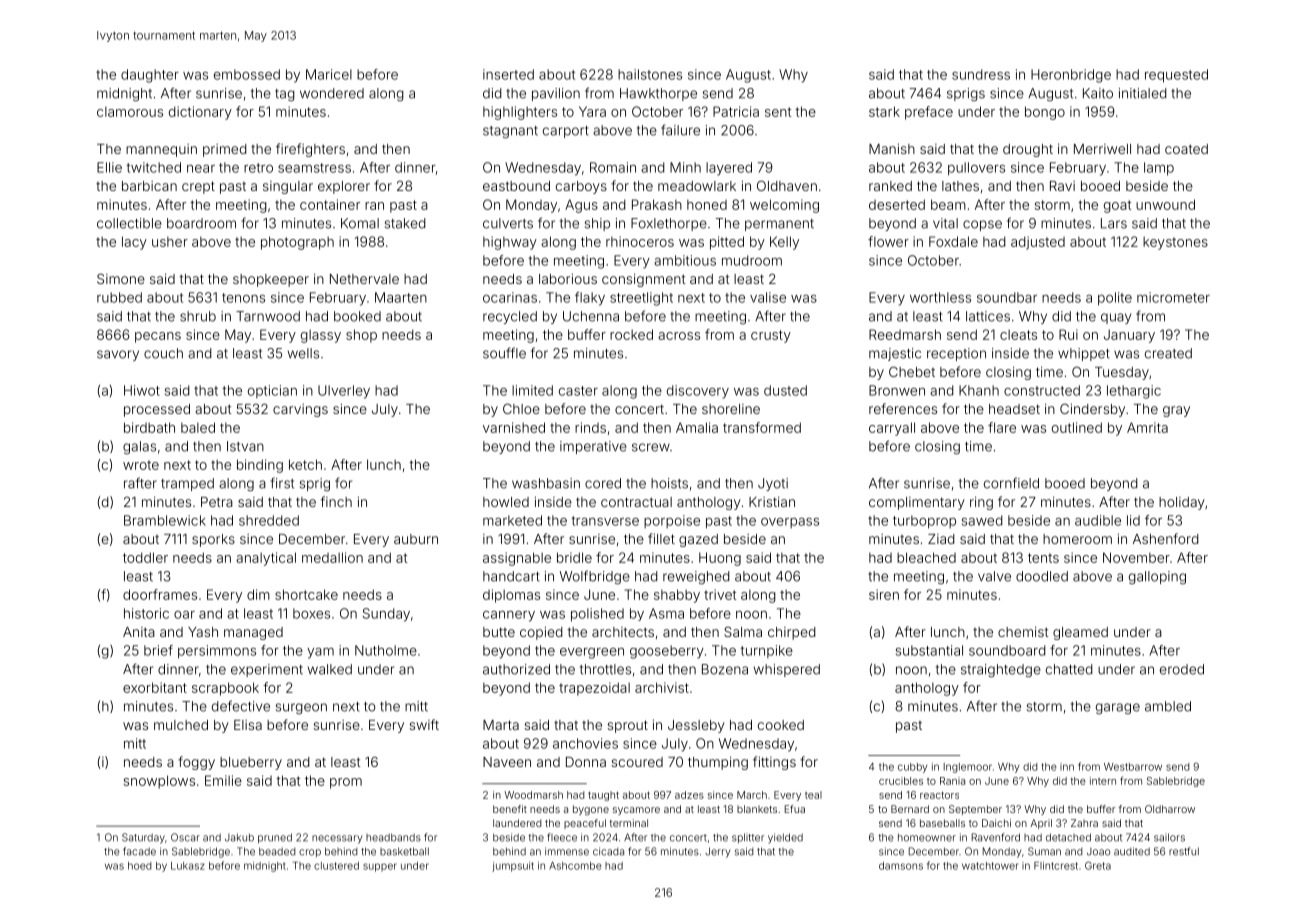  I want to click on Amrita, so click(1147, 427).
